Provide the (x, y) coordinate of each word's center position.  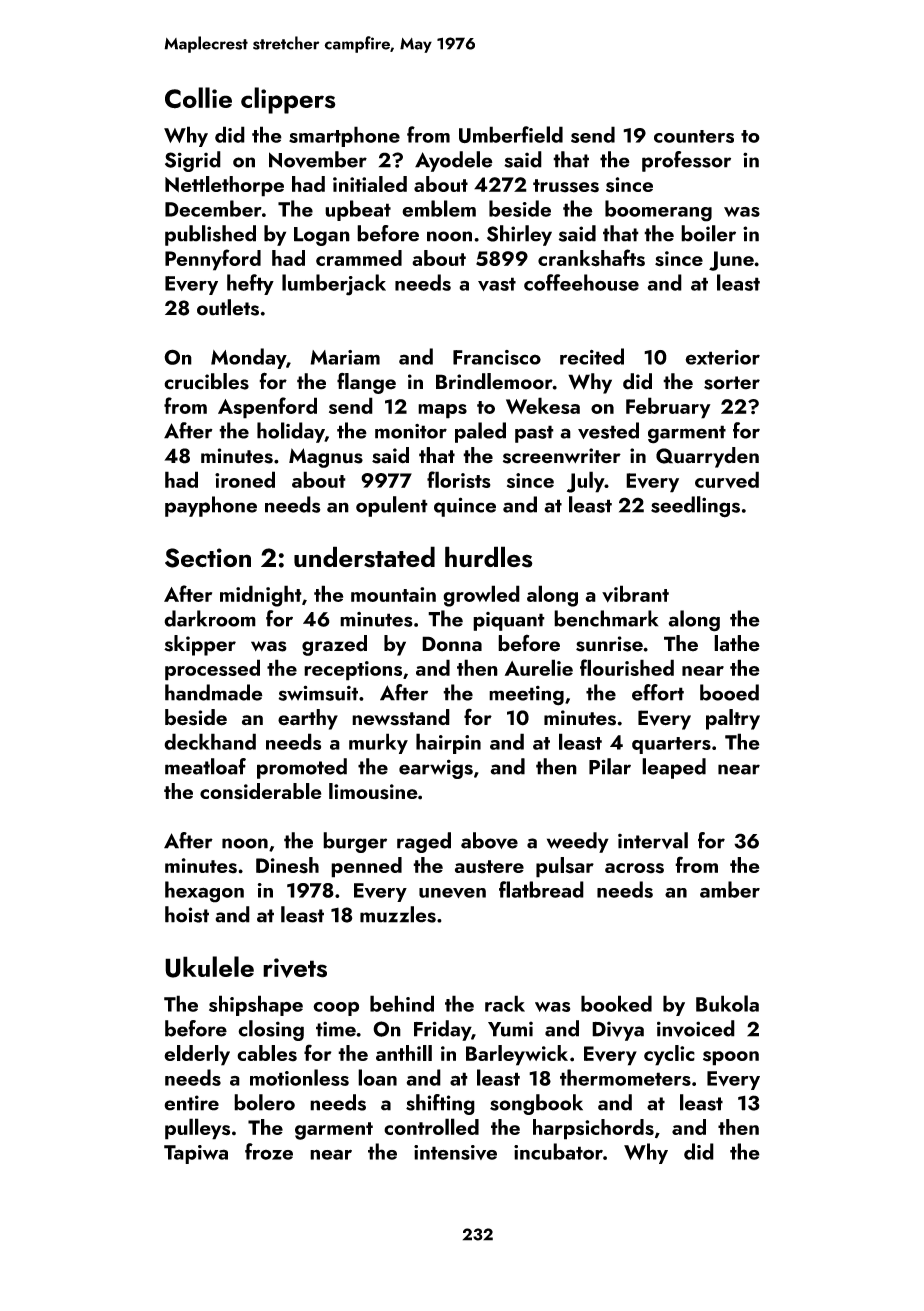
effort (658, 692)
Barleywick (517, 1055)
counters (694, 136)
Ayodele (454, 161)
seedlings (695, 507)
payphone (211, 506)
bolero (264, 1102)
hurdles (489, 557)
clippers (288, 100)
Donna (452, 644)
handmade (214, 692)
